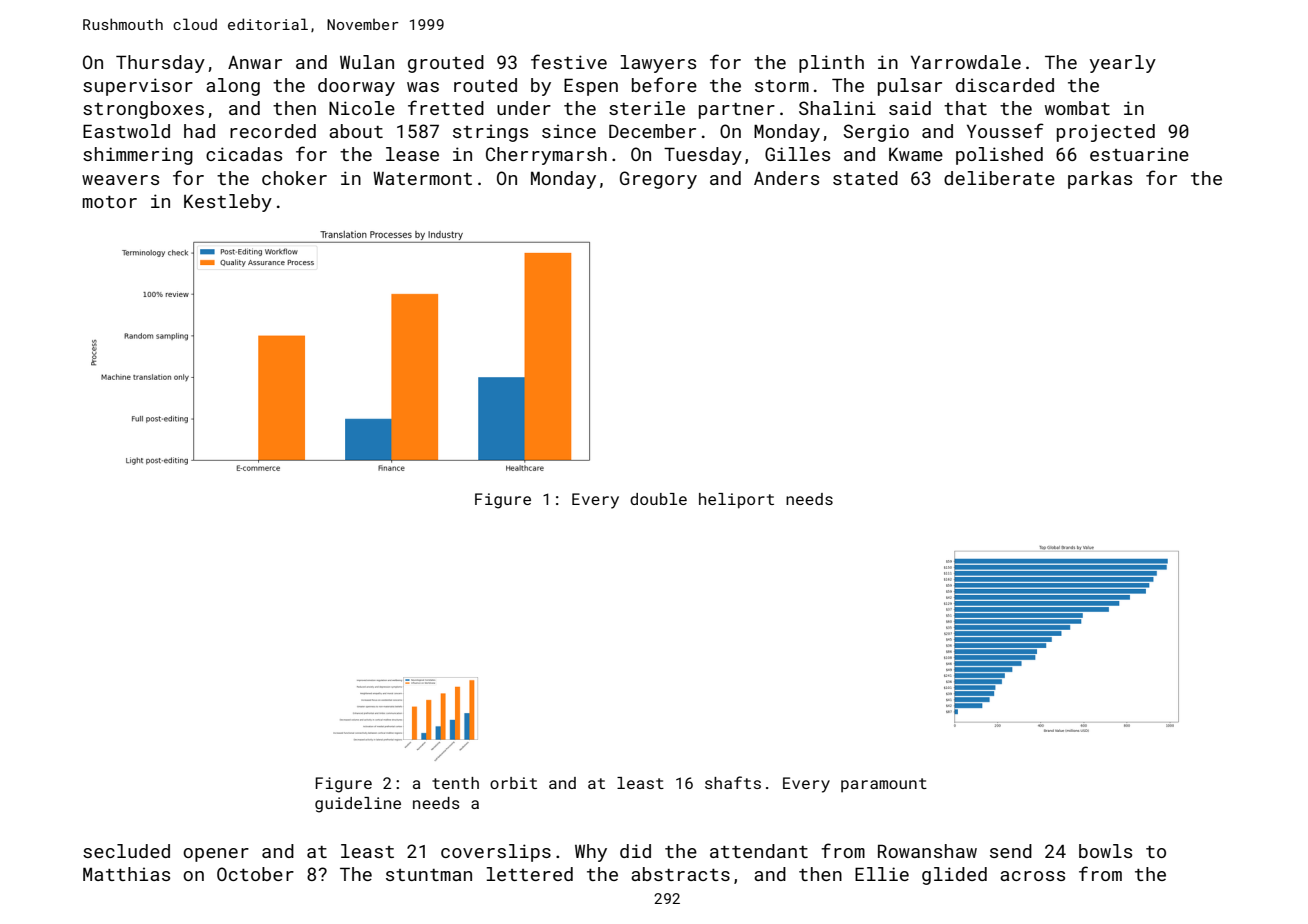  I want to click on double, so click(658, 499).
